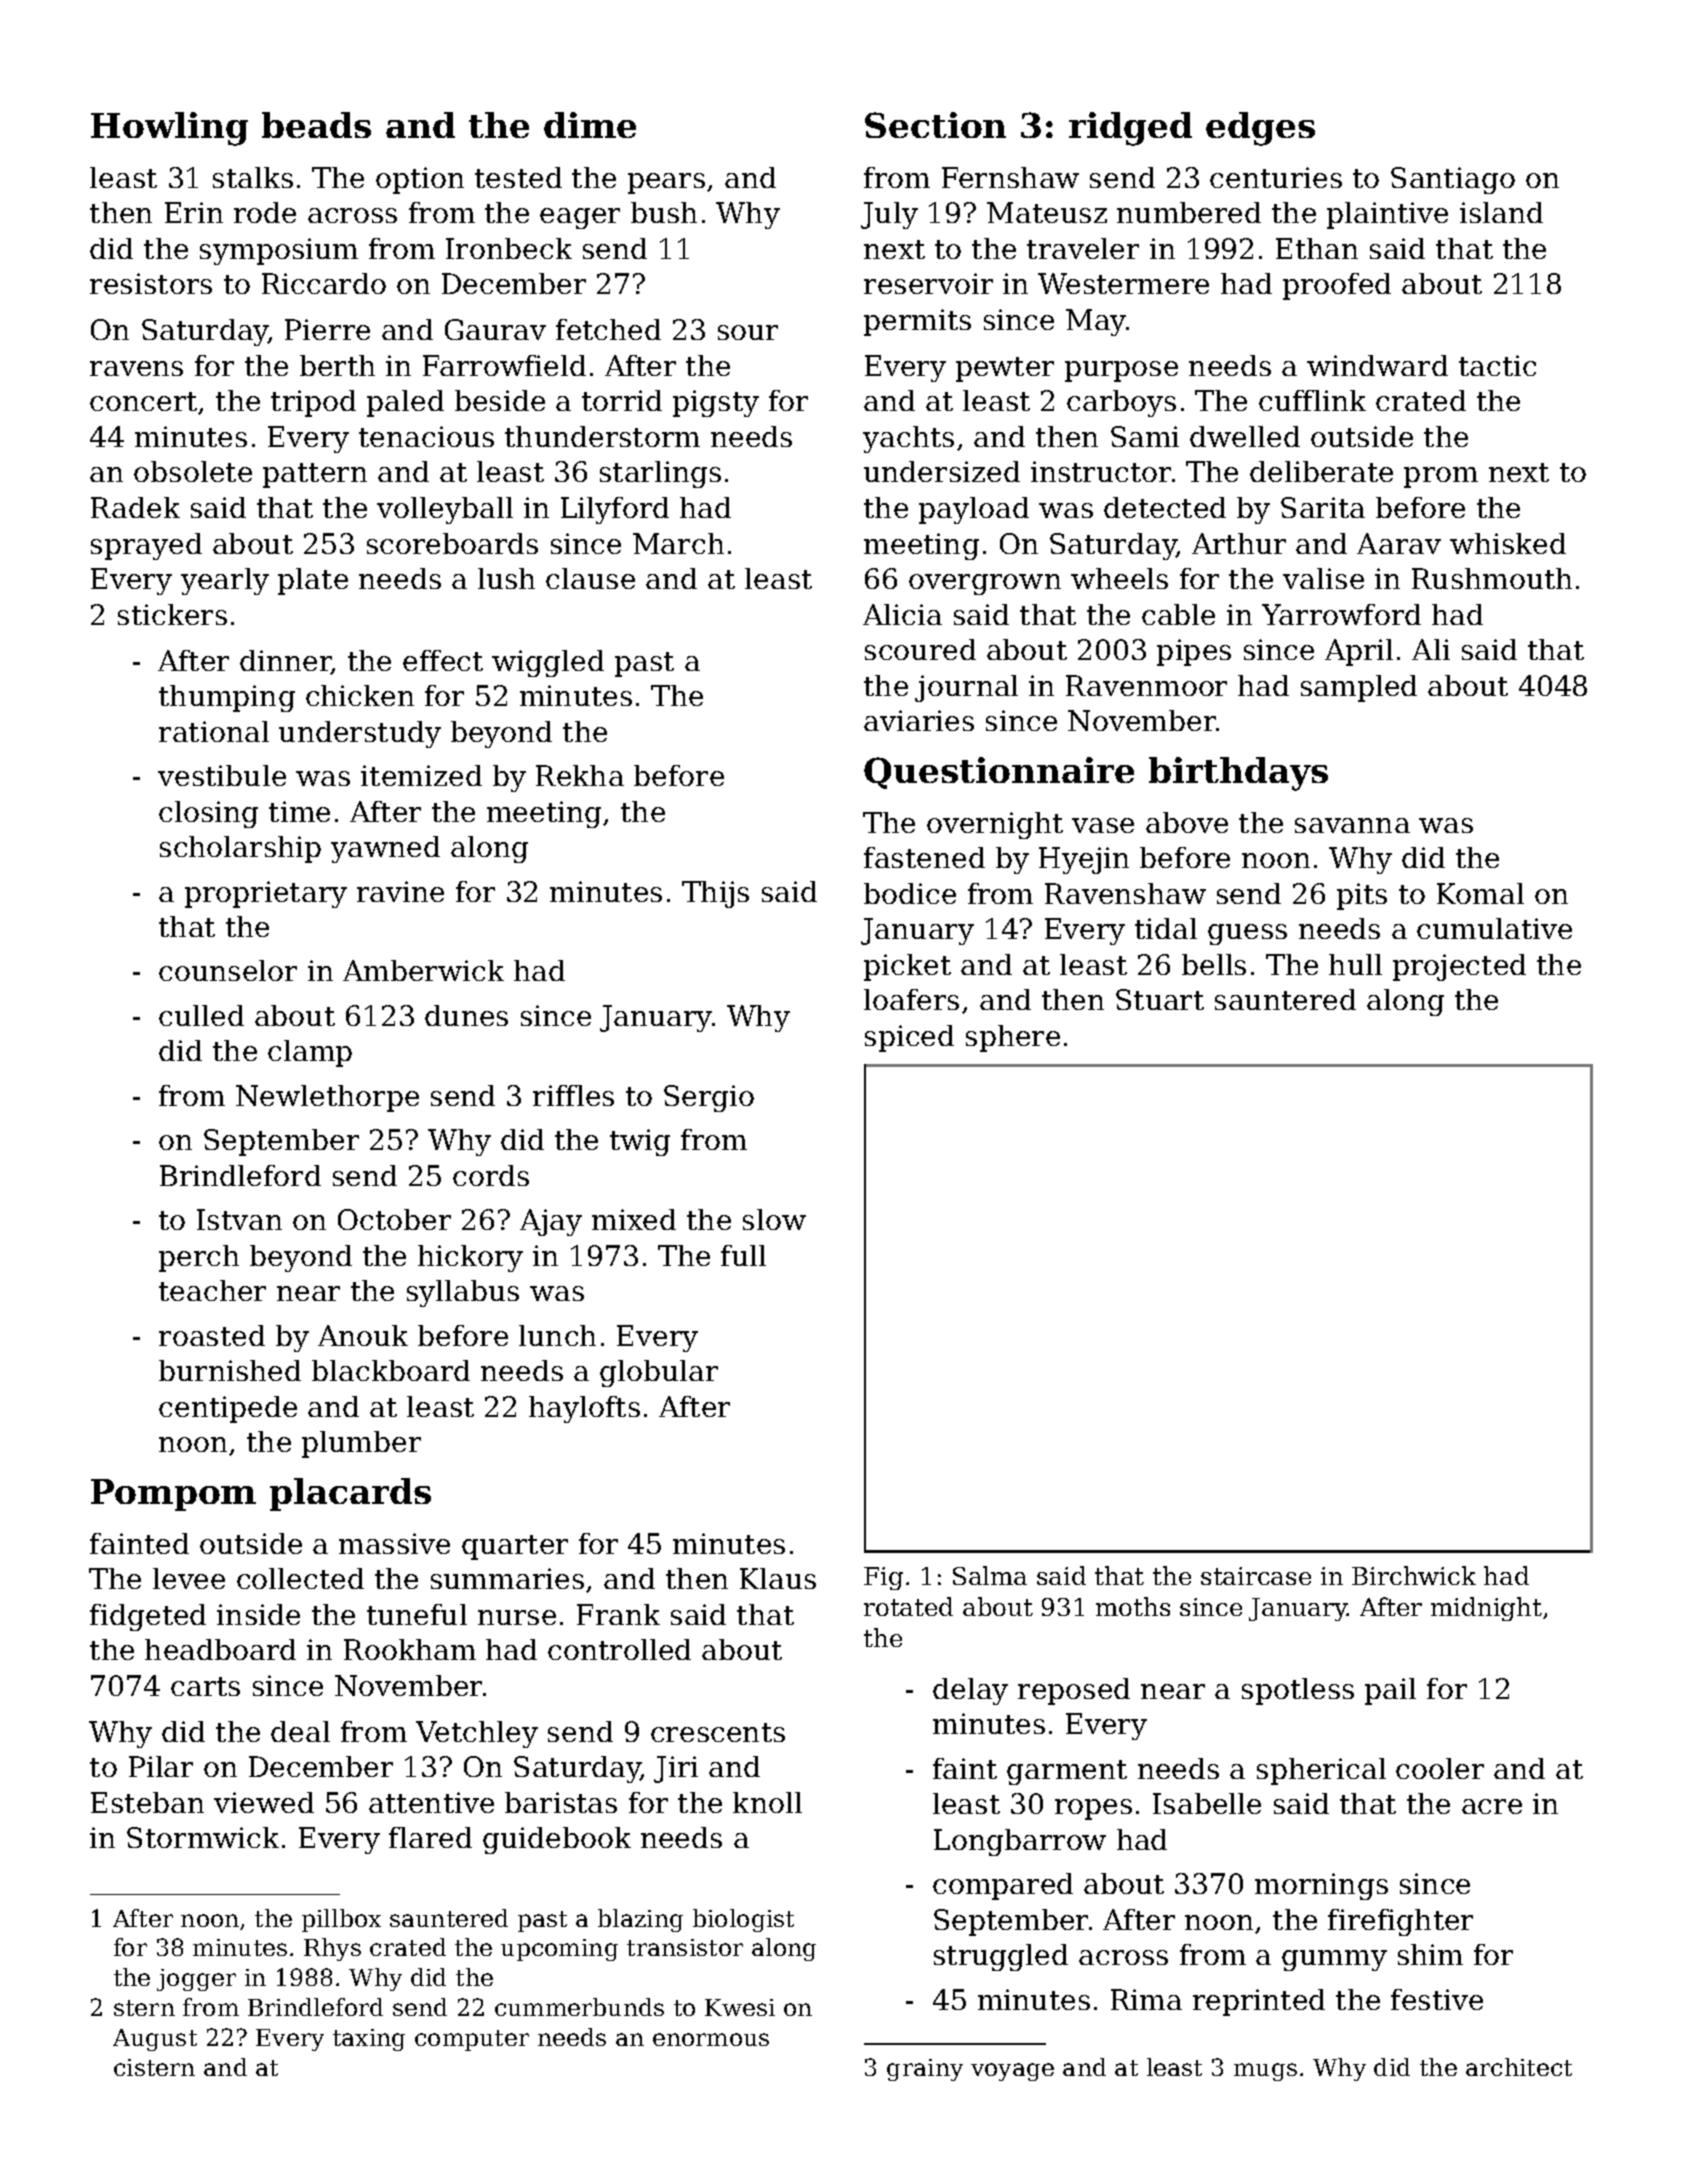  Describe the element at coordinates (1352, 825) in the image. I see `savanna` at that location.
